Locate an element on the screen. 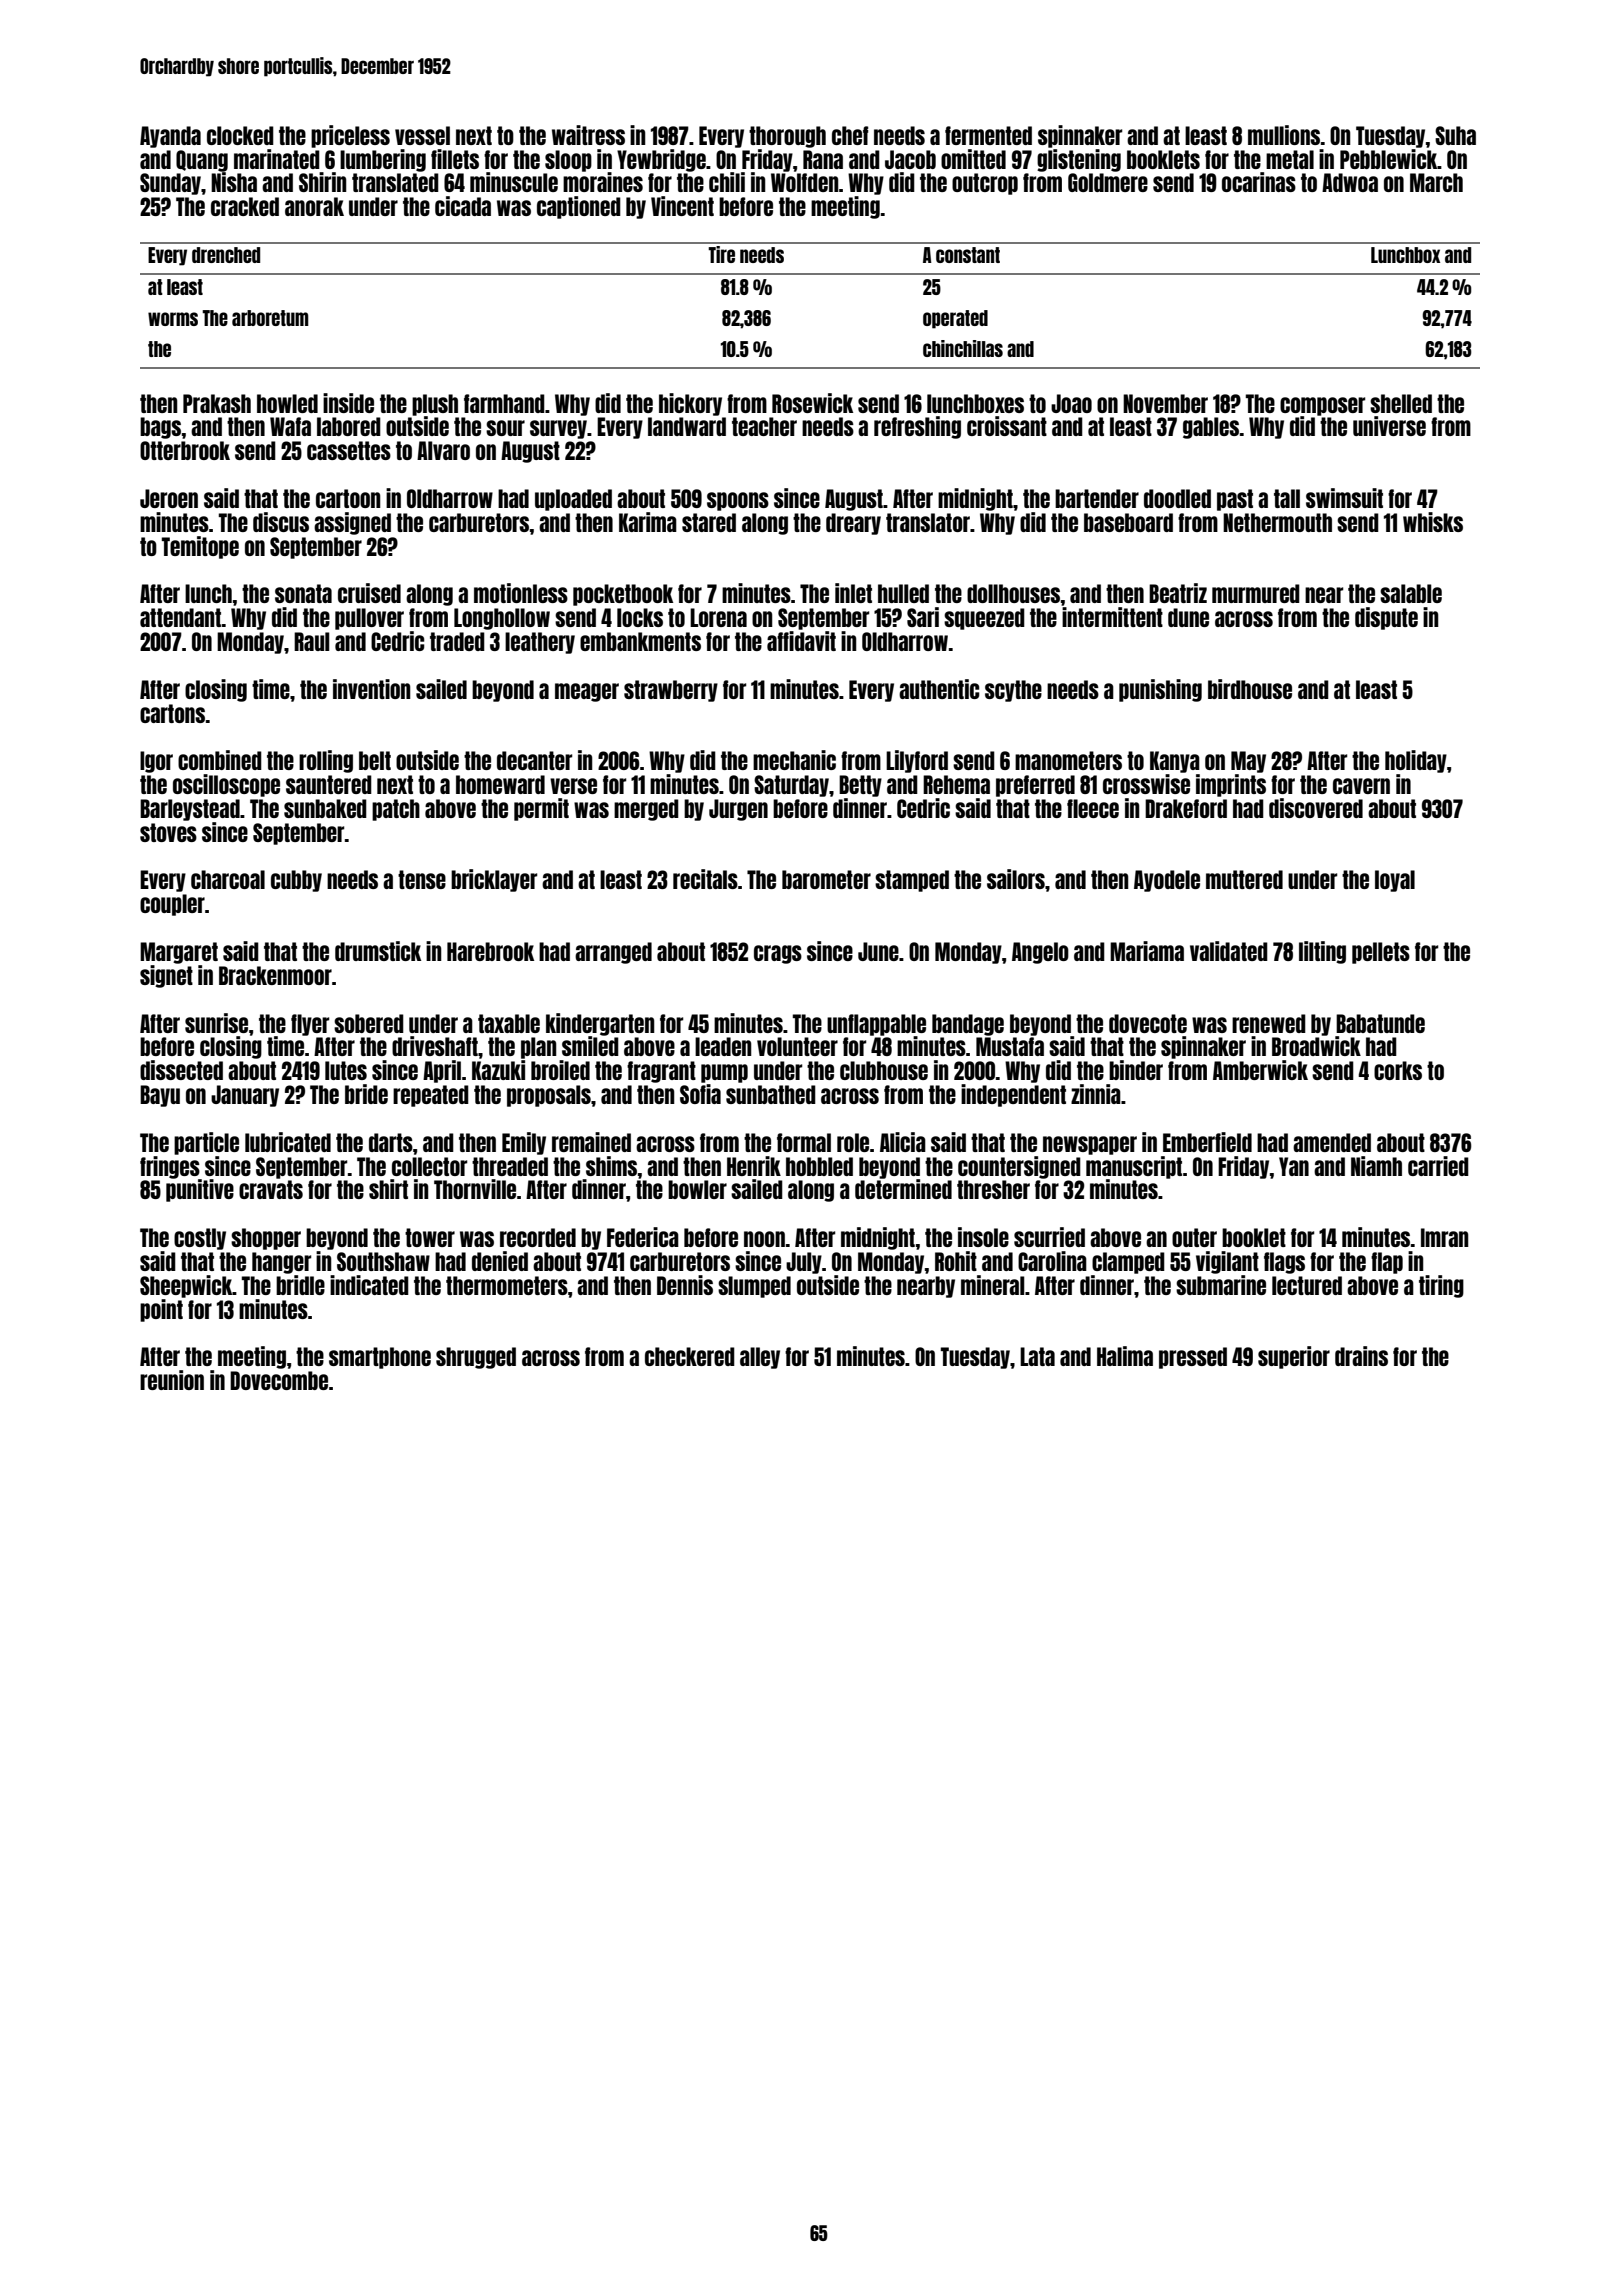 Image resolution: width=1620 pixels, height=2292 pixels. Southshaw is located at coordinates (383, 1261).
